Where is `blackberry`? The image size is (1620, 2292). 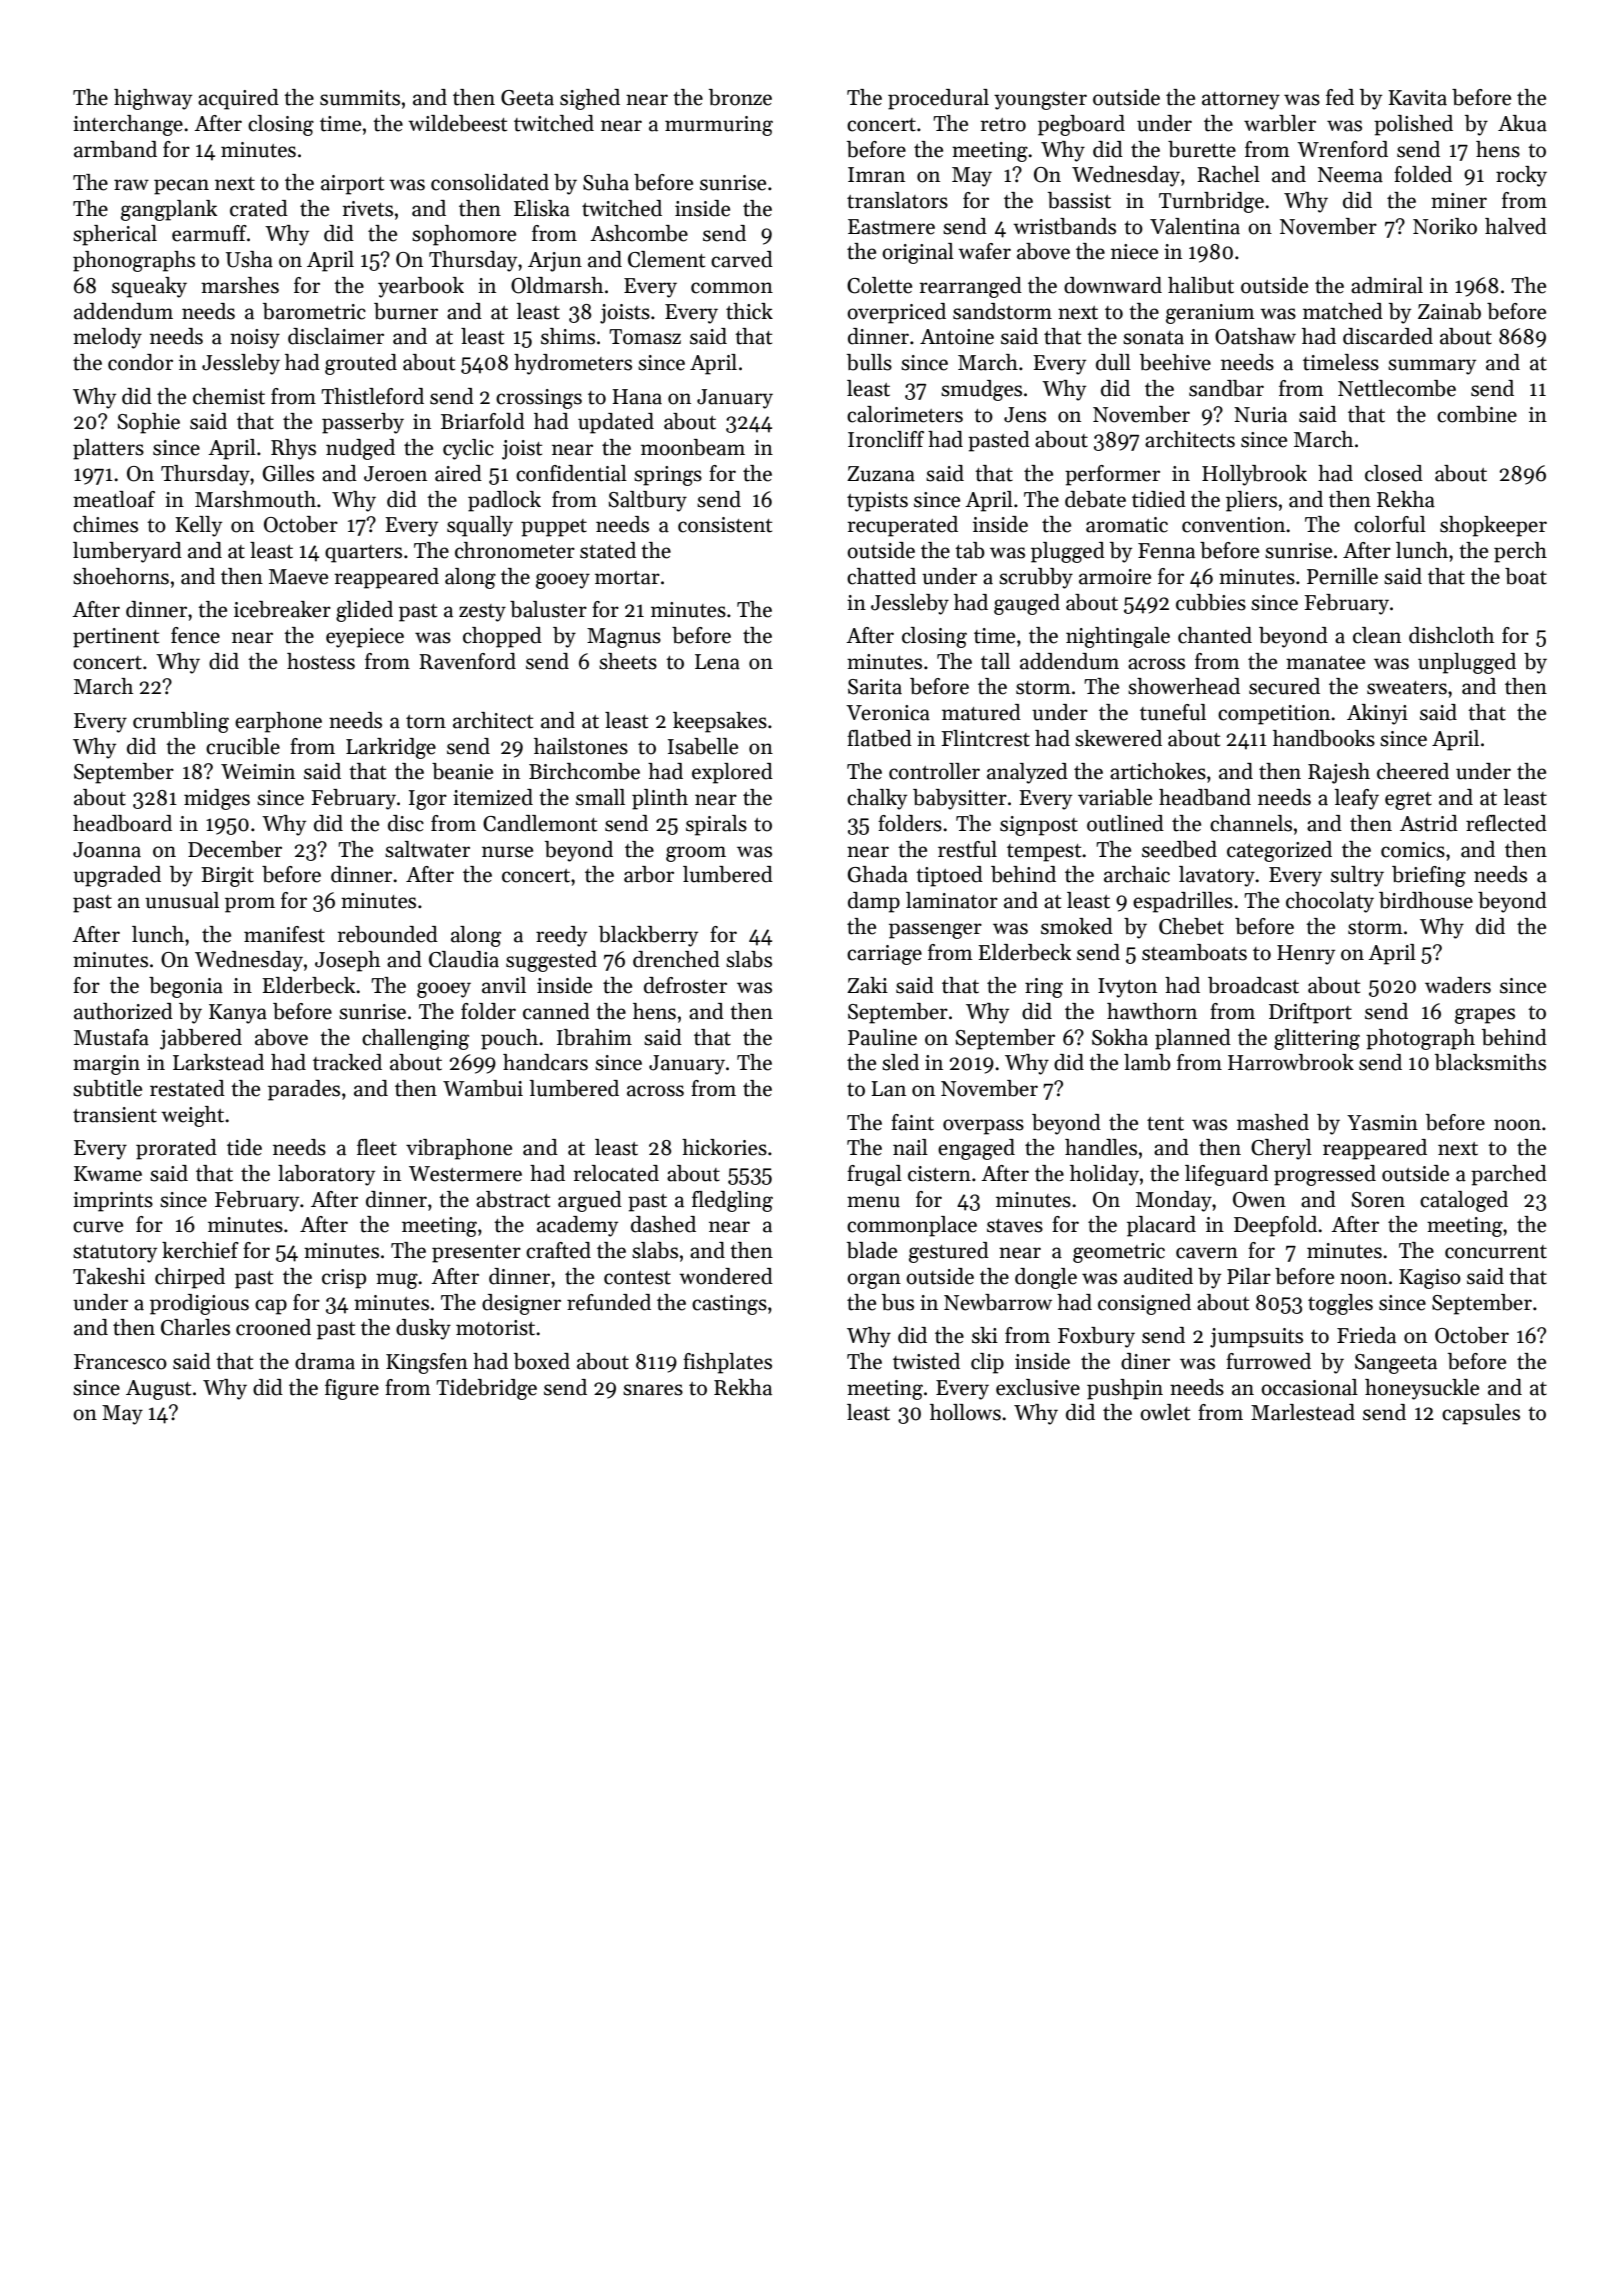
blackberry is located at coordinates (648, 936).
